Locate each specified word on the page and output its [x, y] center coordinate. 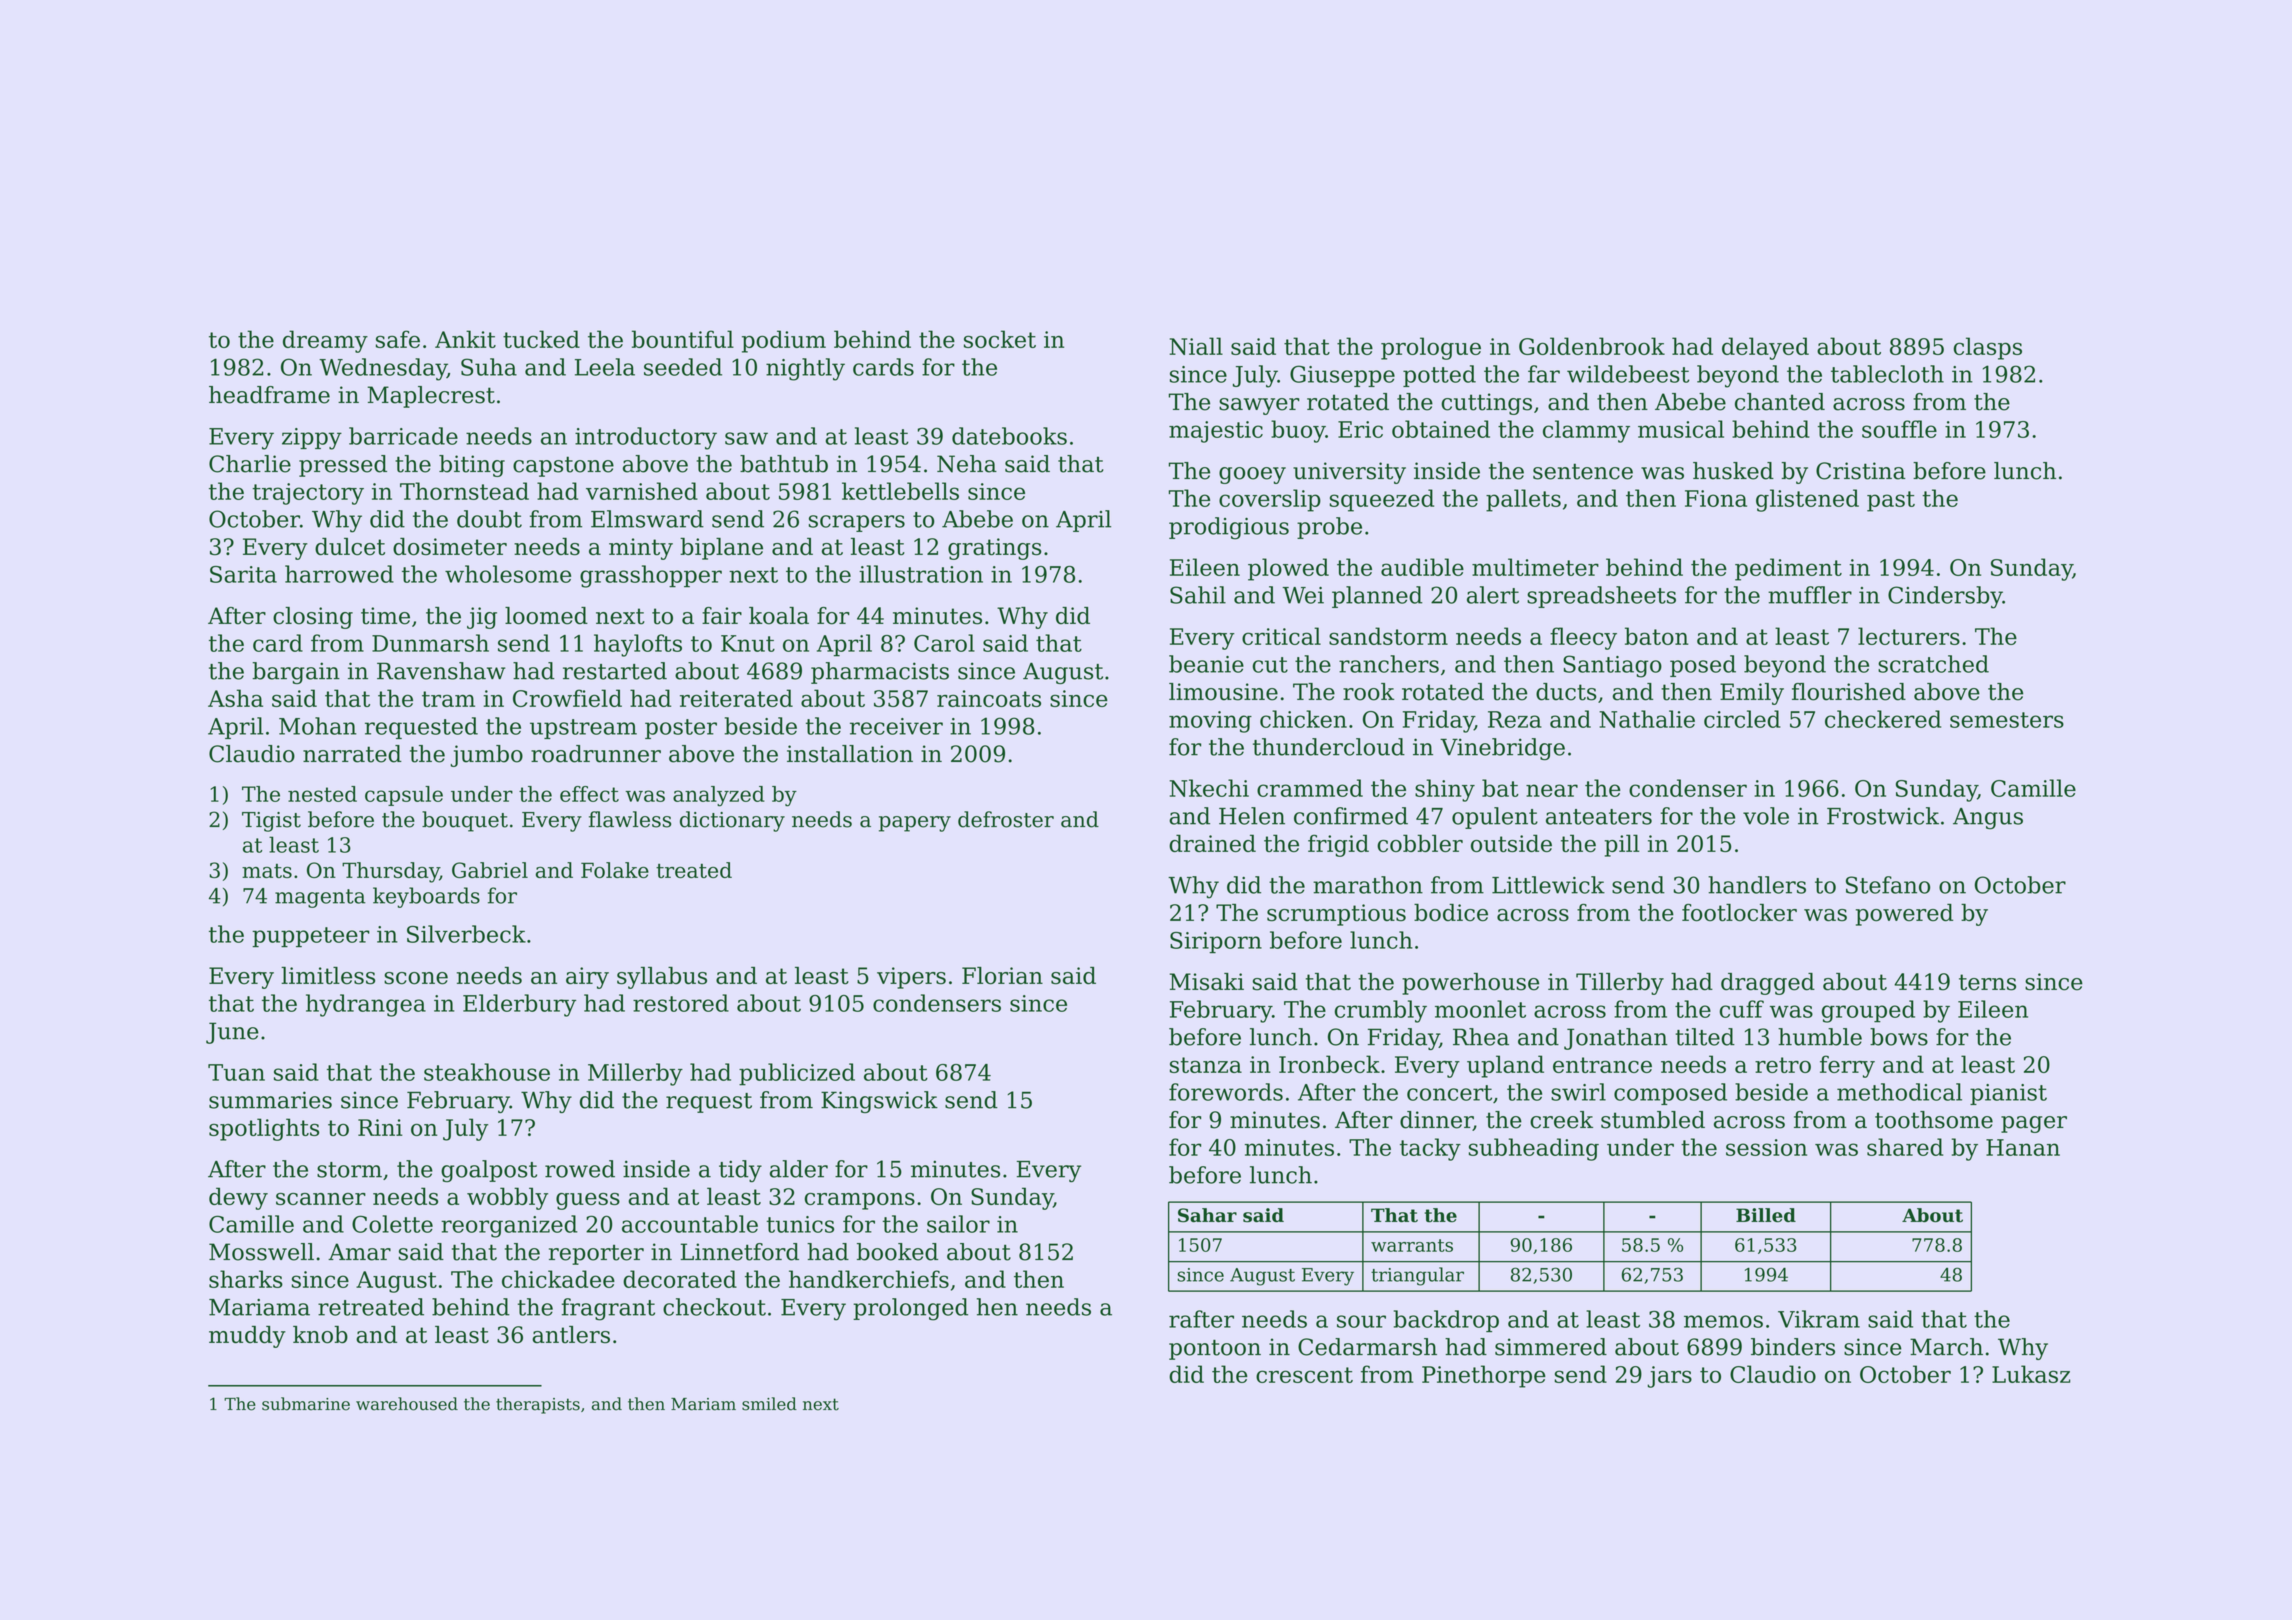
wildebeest [1628, 374]
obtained [1441, 429]
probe [1329, 528]
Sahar [1207, 1215]
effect [589, 794]
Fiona [1716, 498]
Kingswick [879, 1102]
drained [1212, 843]
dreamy [325, 341]
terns [1987, 982]
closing [313, 618]
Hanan [2023, 1147]
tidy [740, 1171]
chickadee [558, 1279]
